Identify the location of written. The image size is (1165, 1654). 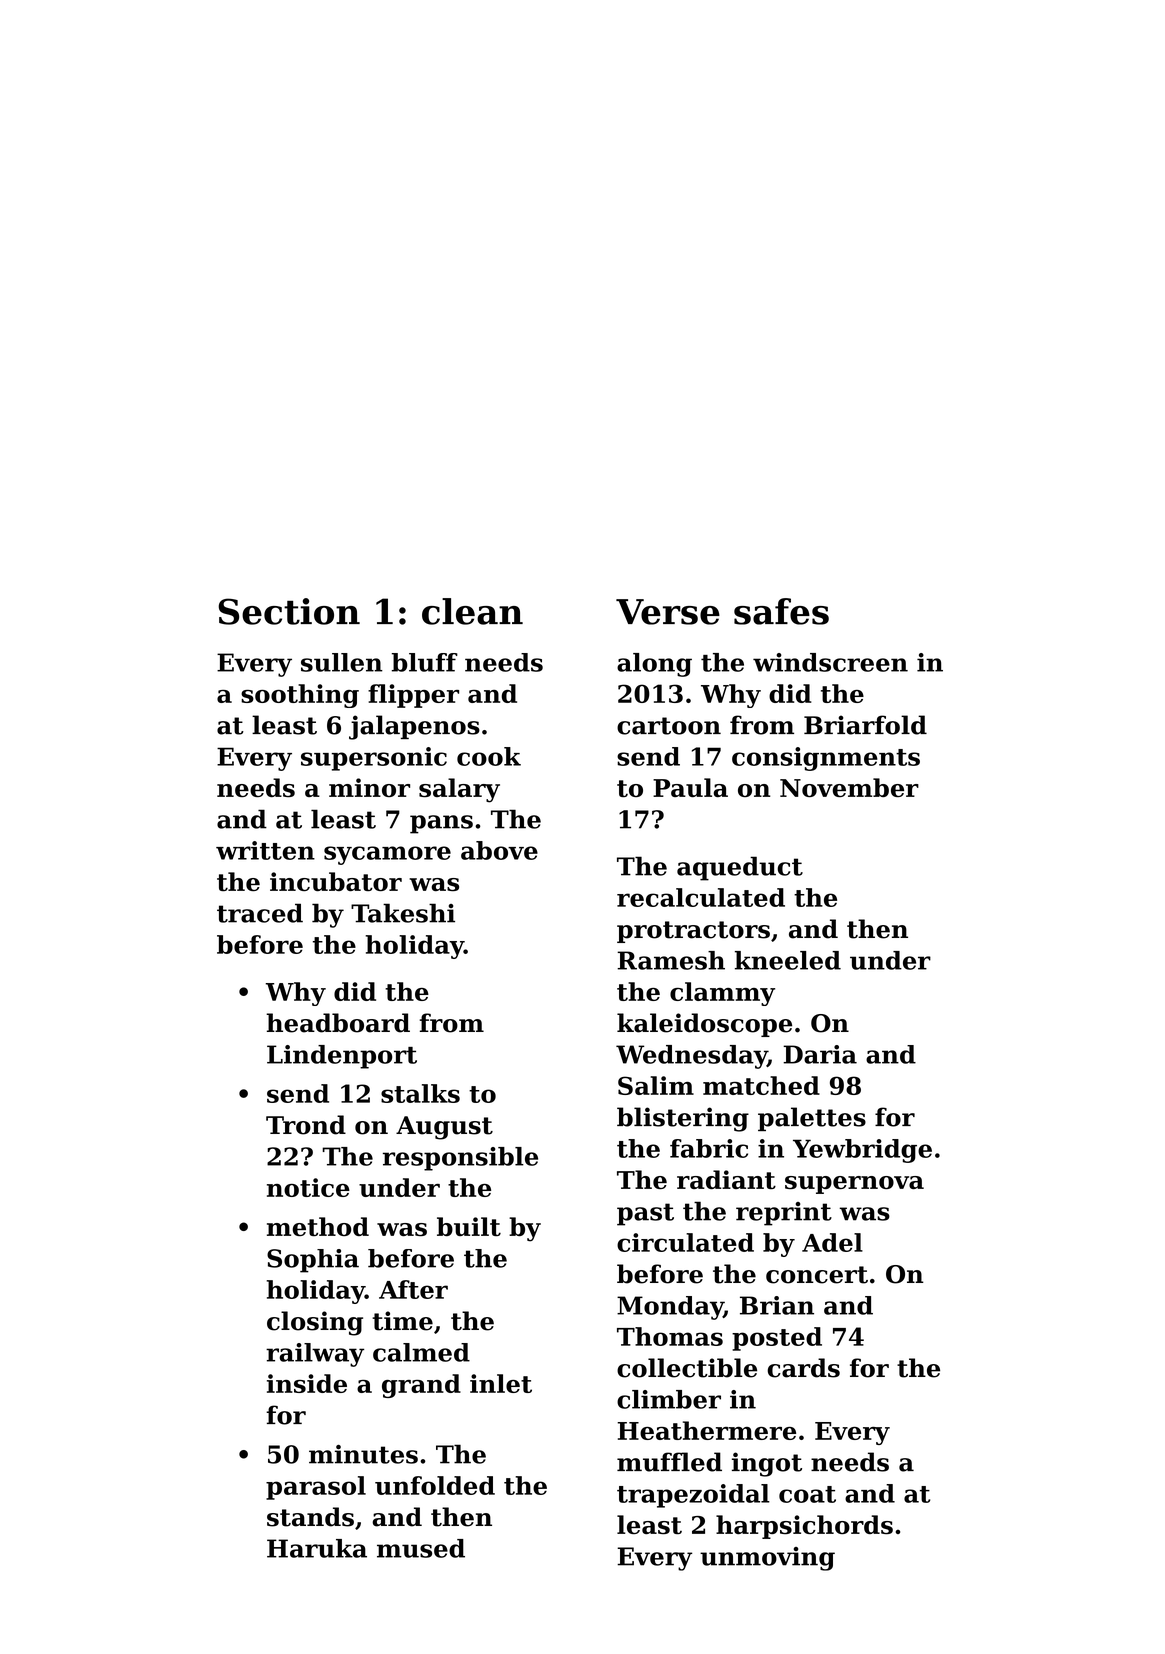
(265, 850).
